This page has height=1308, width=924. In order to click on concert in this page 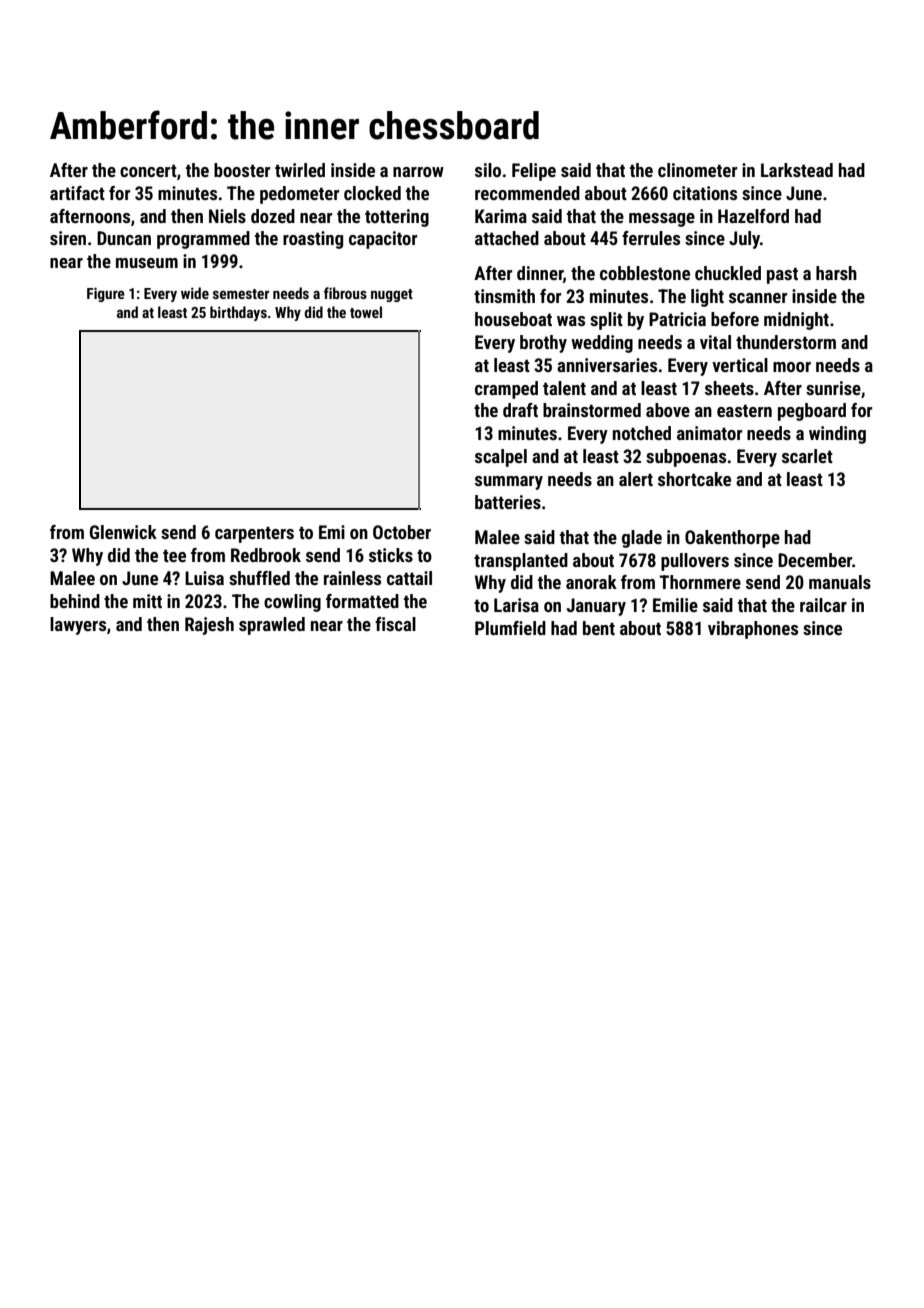, I will do `click(148, 170)`.
